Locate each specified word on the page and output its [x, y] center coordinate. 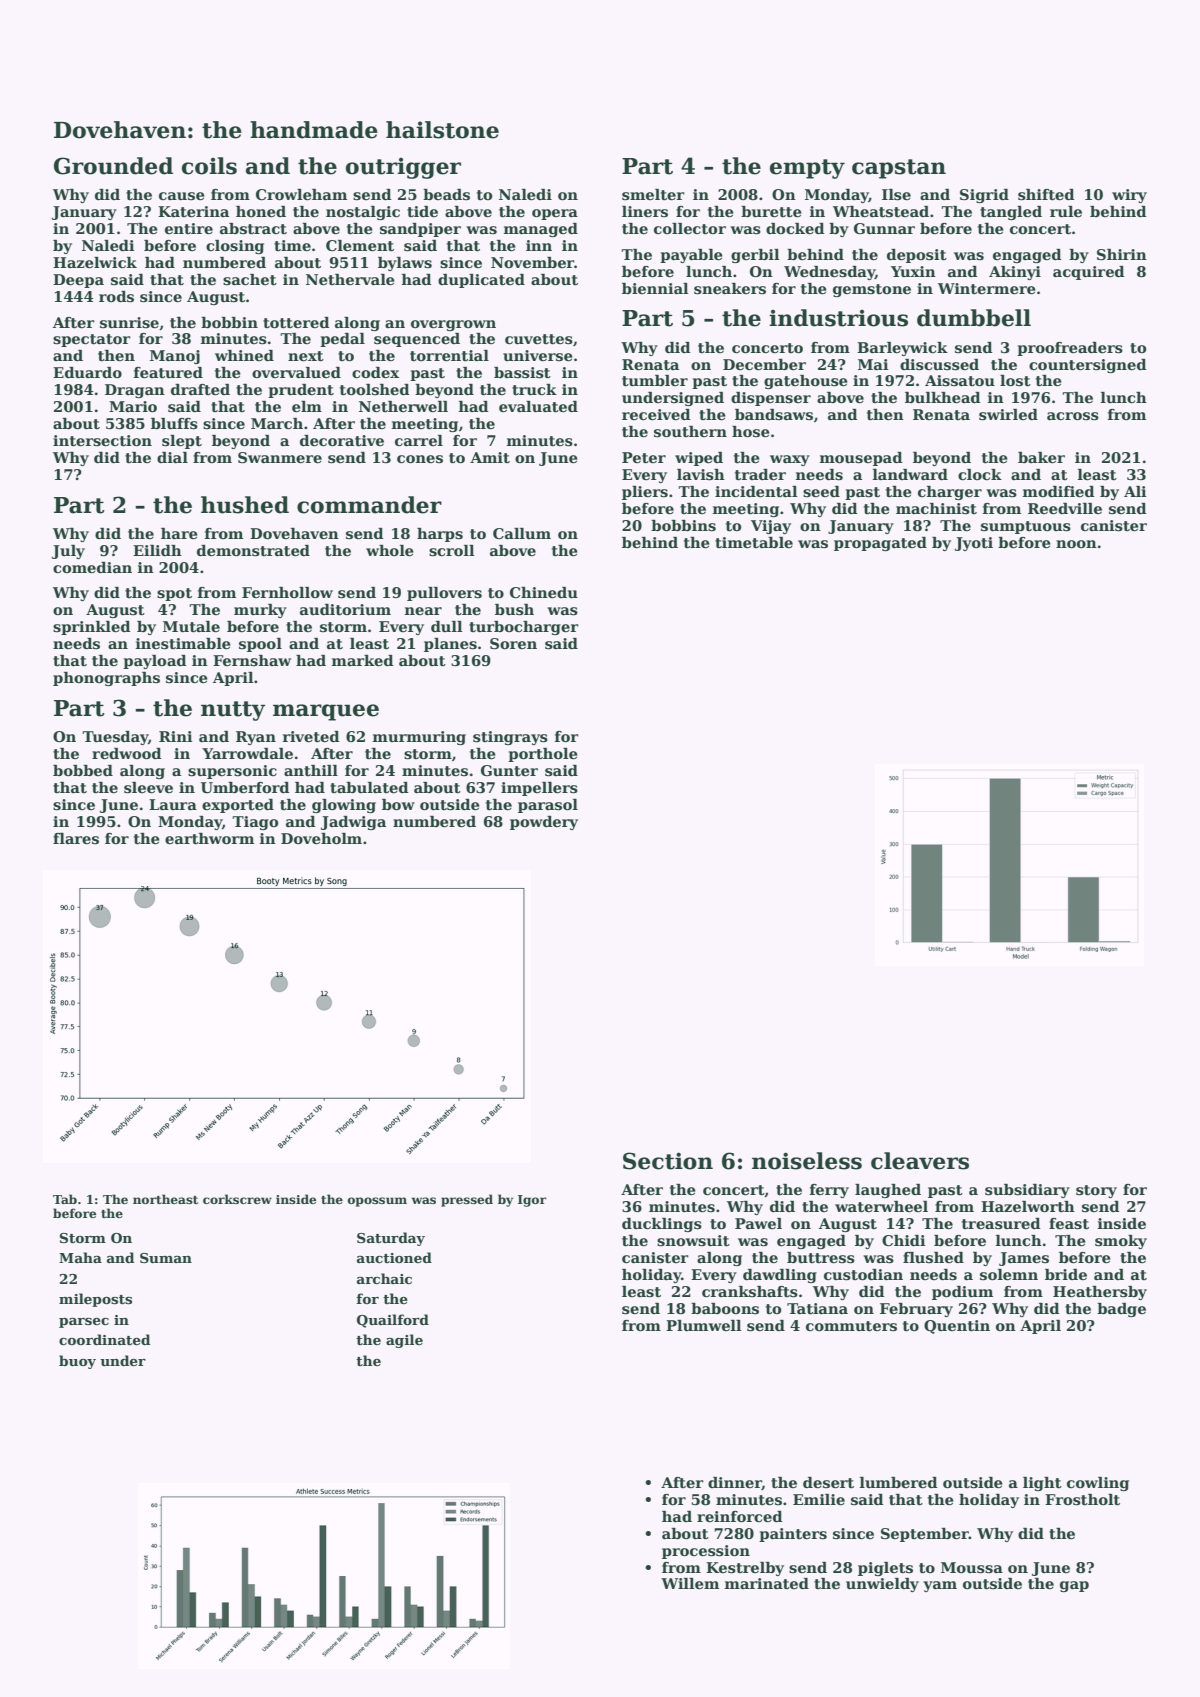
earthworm [209, 838]
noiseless [807, 1161]
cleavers [920, 1161]
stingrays [510, 738]
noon [1076, 544]
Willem [690, 1584]
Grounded [113, 166]
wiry [1129, 196]
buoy [77, 1362]
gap [1074, 1586]
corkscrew [237, 1199]
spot [174, 594]
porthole [543, 755]
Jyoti [974, 544]
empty [807, 169]
